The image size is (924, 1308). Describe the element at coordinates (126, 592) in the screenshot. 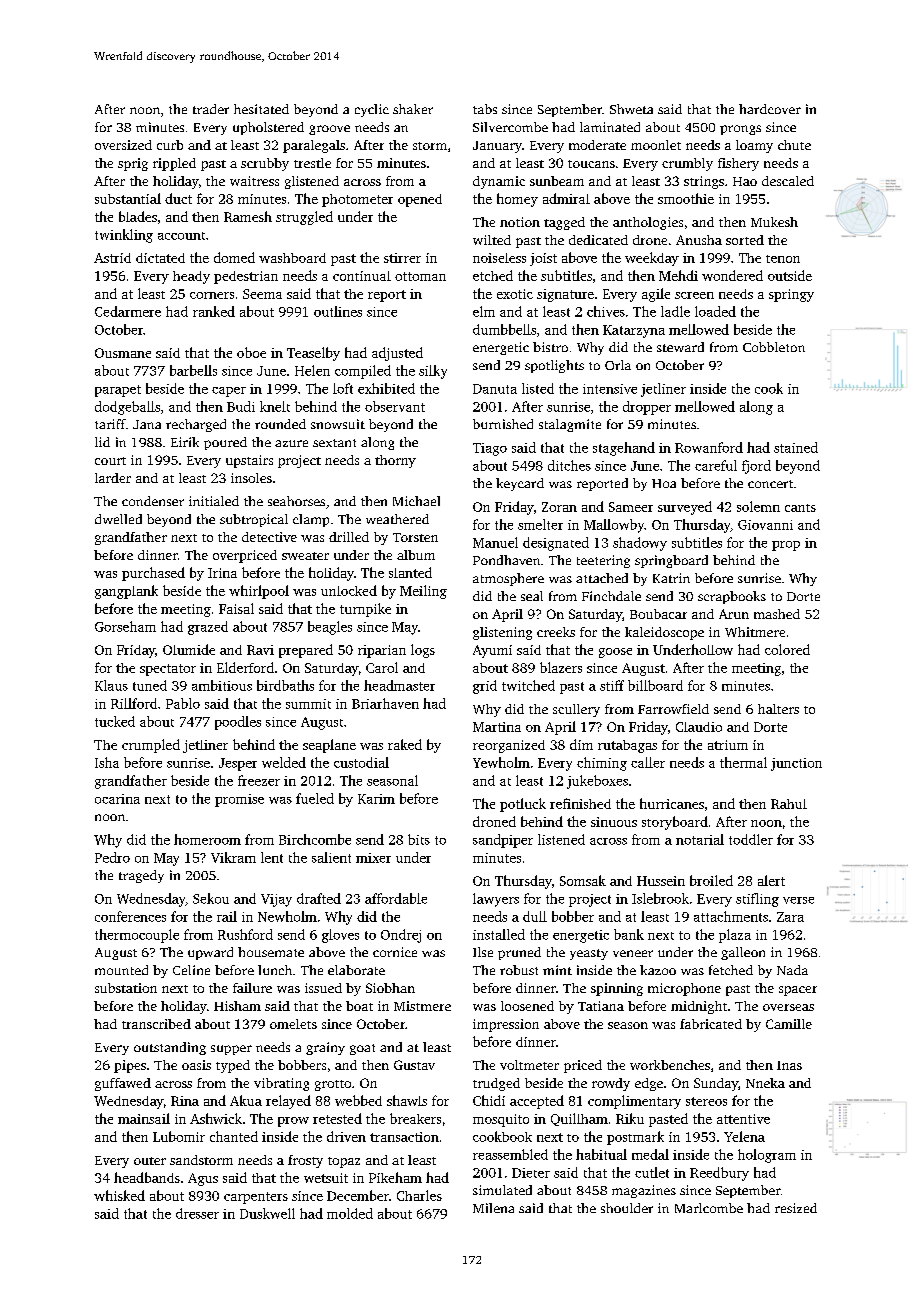

I see `gangplank` at that location.
